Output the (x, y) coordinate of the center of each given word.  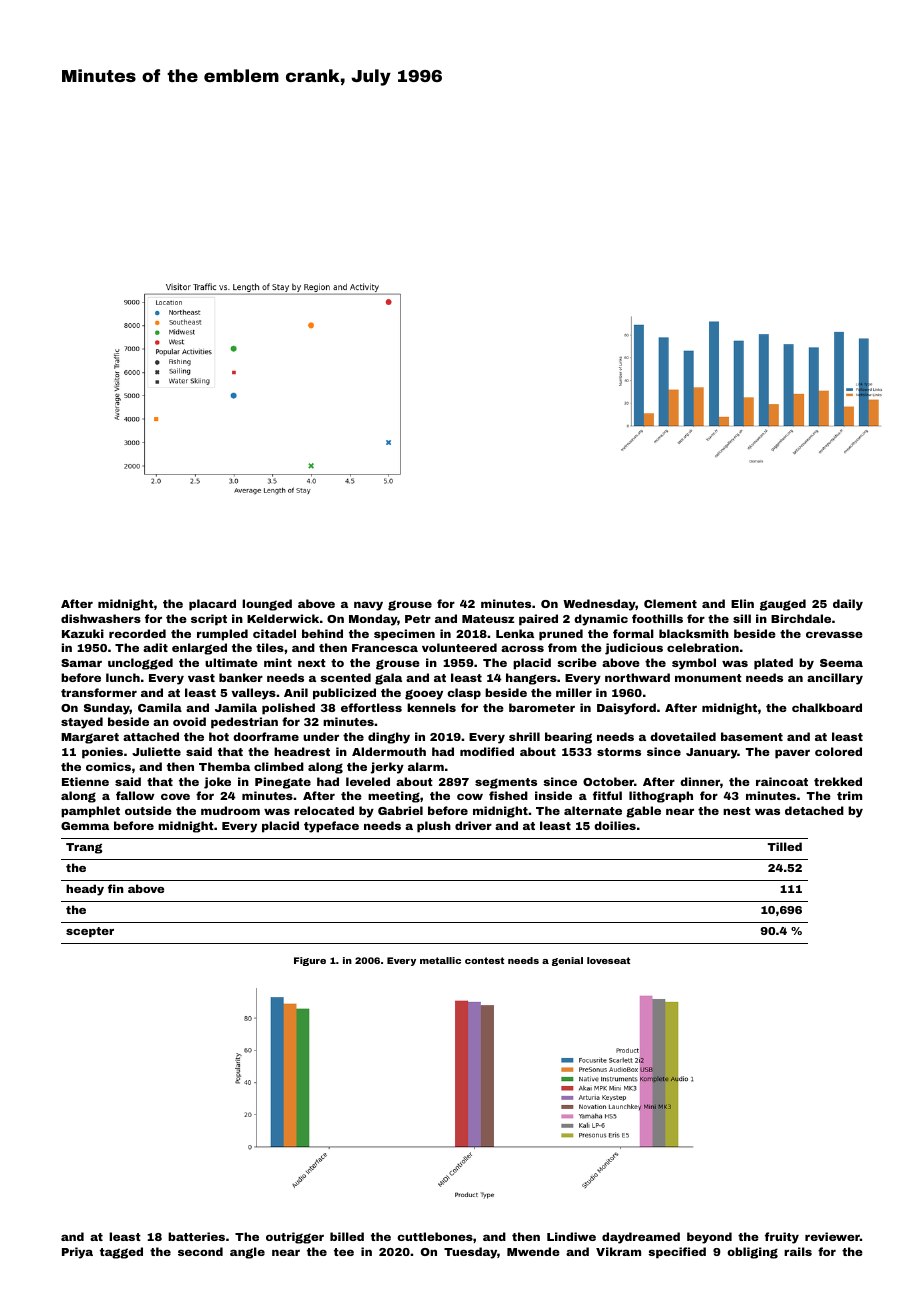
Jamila (236, 707)
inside (553, 795)
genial (567, 961)
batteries (196, 1236)
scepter (90, 932)
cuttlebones (435, 1236)
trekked (838, 781)
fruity (782, 1238)
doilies (615, 825)
